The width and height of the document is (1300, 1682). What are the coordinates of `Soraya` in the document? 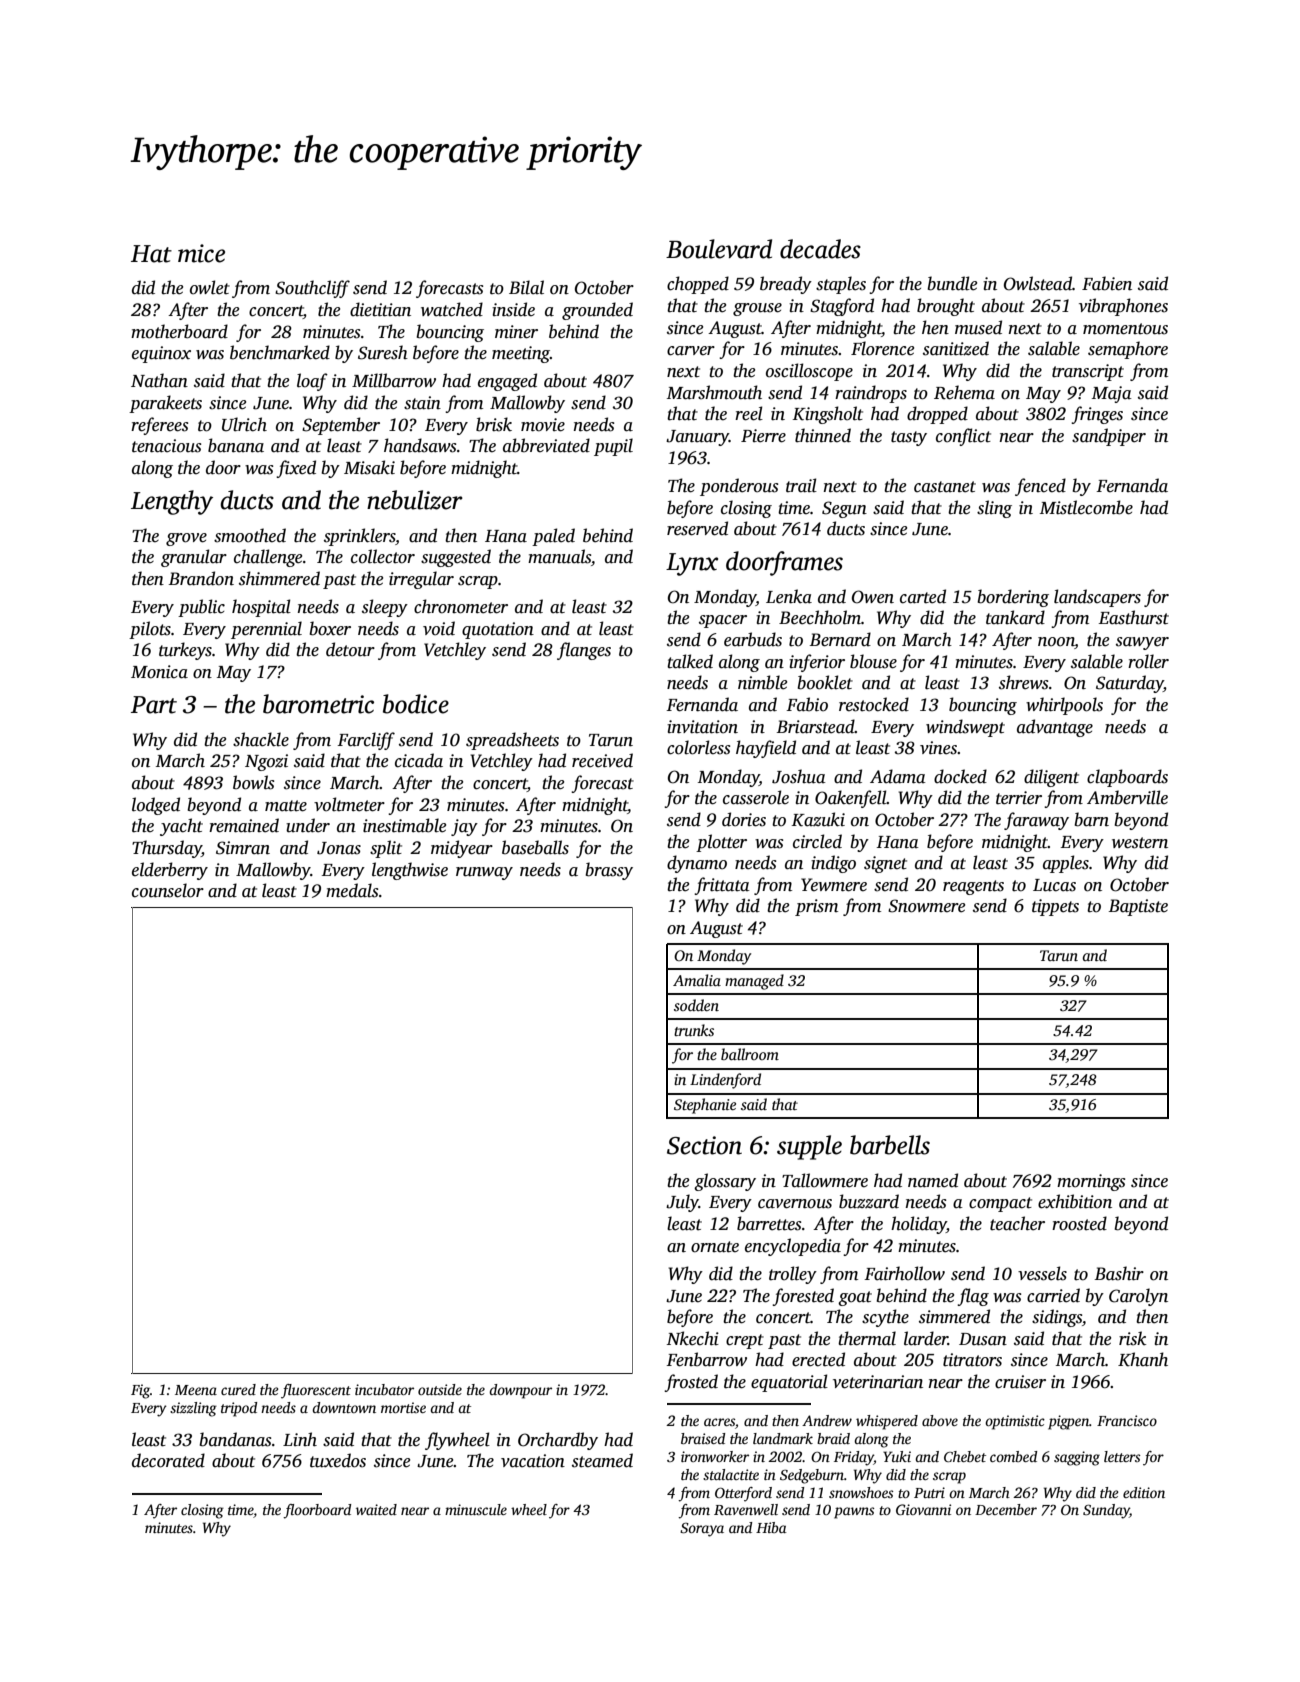 It's located at (702, 1530).
